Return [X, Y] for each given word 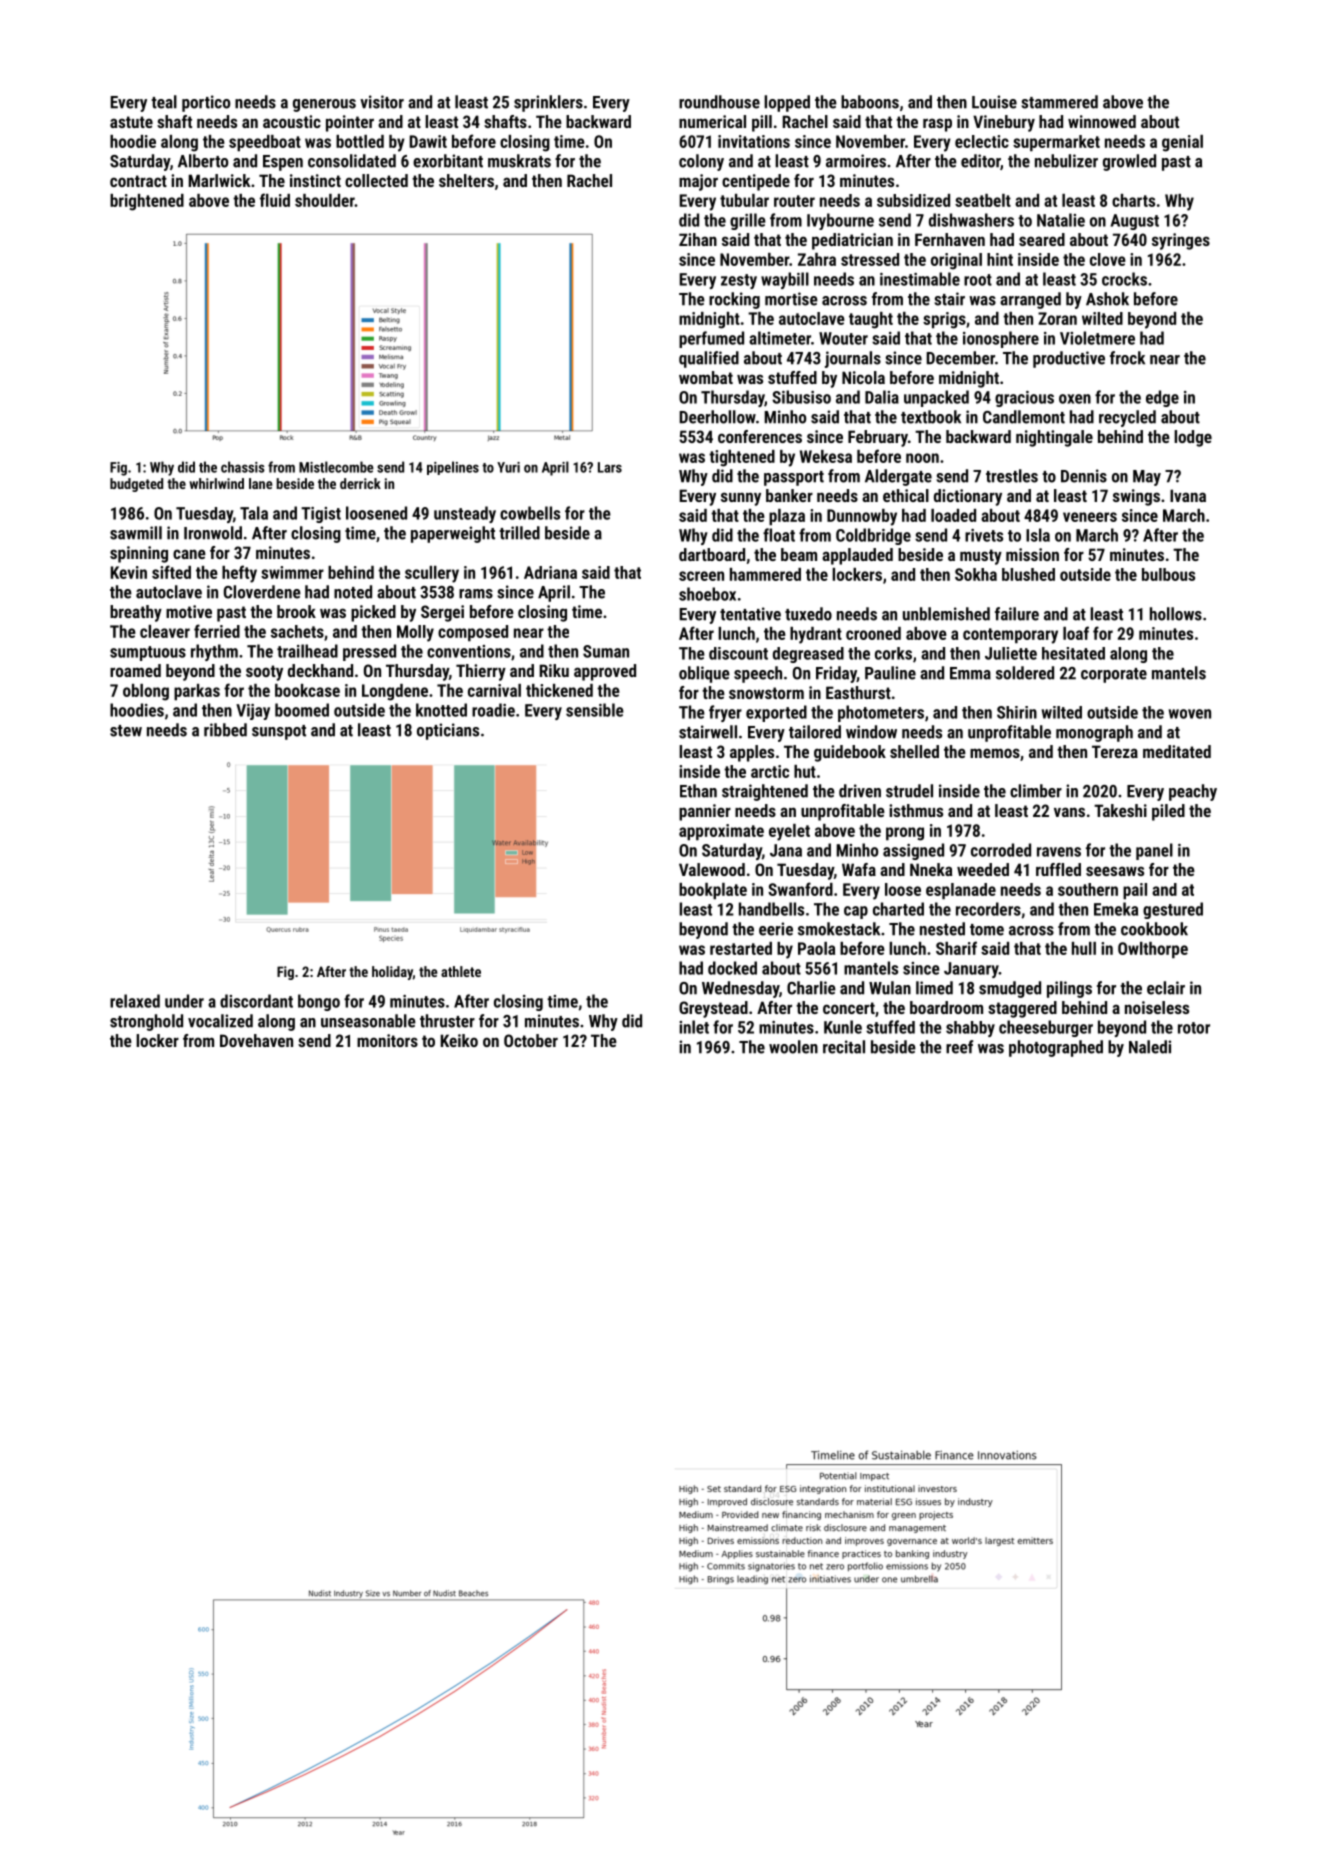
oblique [704, 674]
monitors [387, 1040]
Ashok [1107, 299]
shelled [914, 751]
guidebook [850, 753]
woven [1190, 714]
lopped [787, 103]
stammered [1059, 102]
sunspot [279, 732]
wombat [706, 377]
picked [373, 613]
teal [164, 102]
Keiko [459, 1040]
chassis [243, 467]
